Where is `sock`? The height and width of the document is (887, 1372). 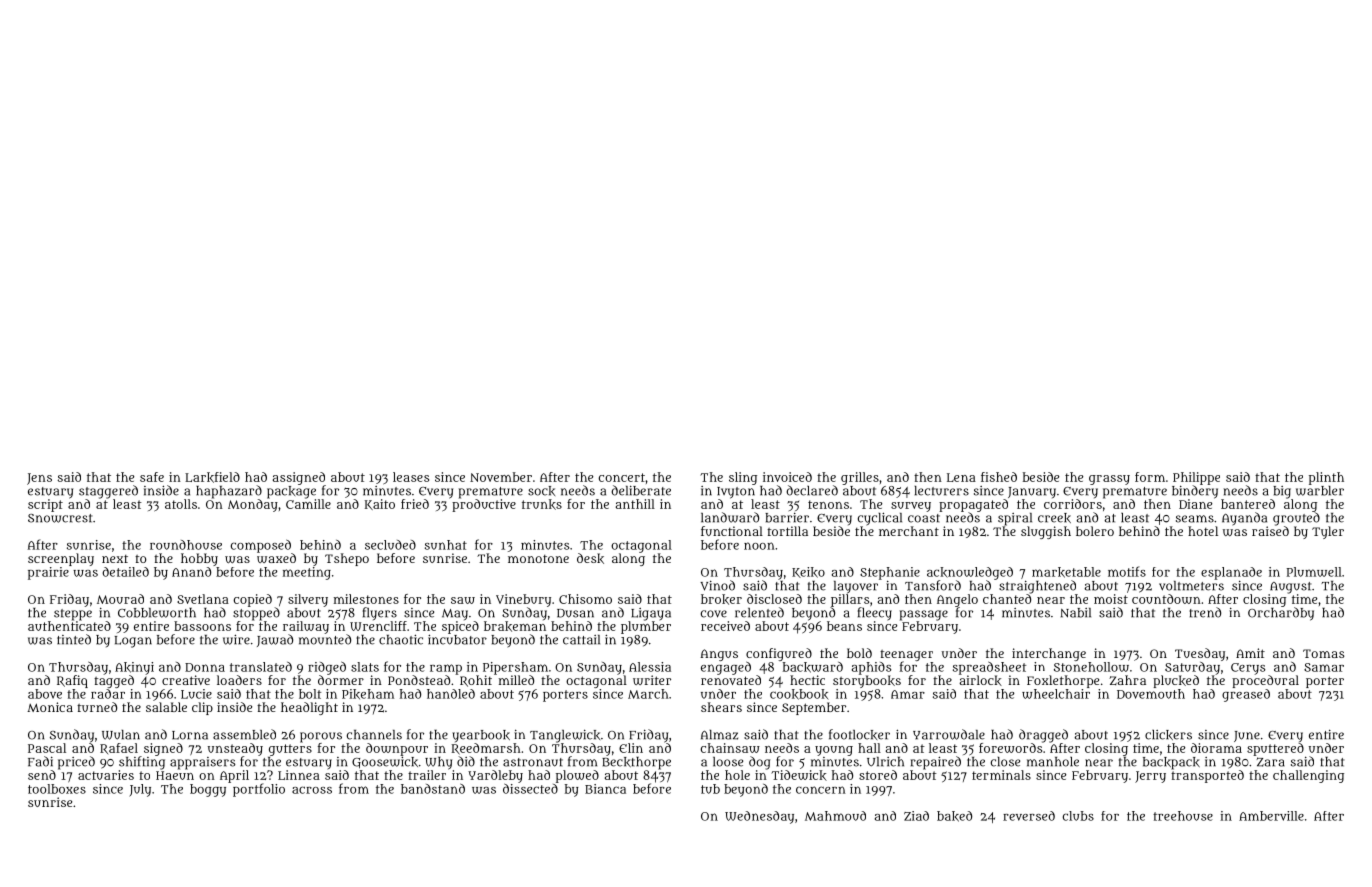 sock is located at coordinates (541, 491).
